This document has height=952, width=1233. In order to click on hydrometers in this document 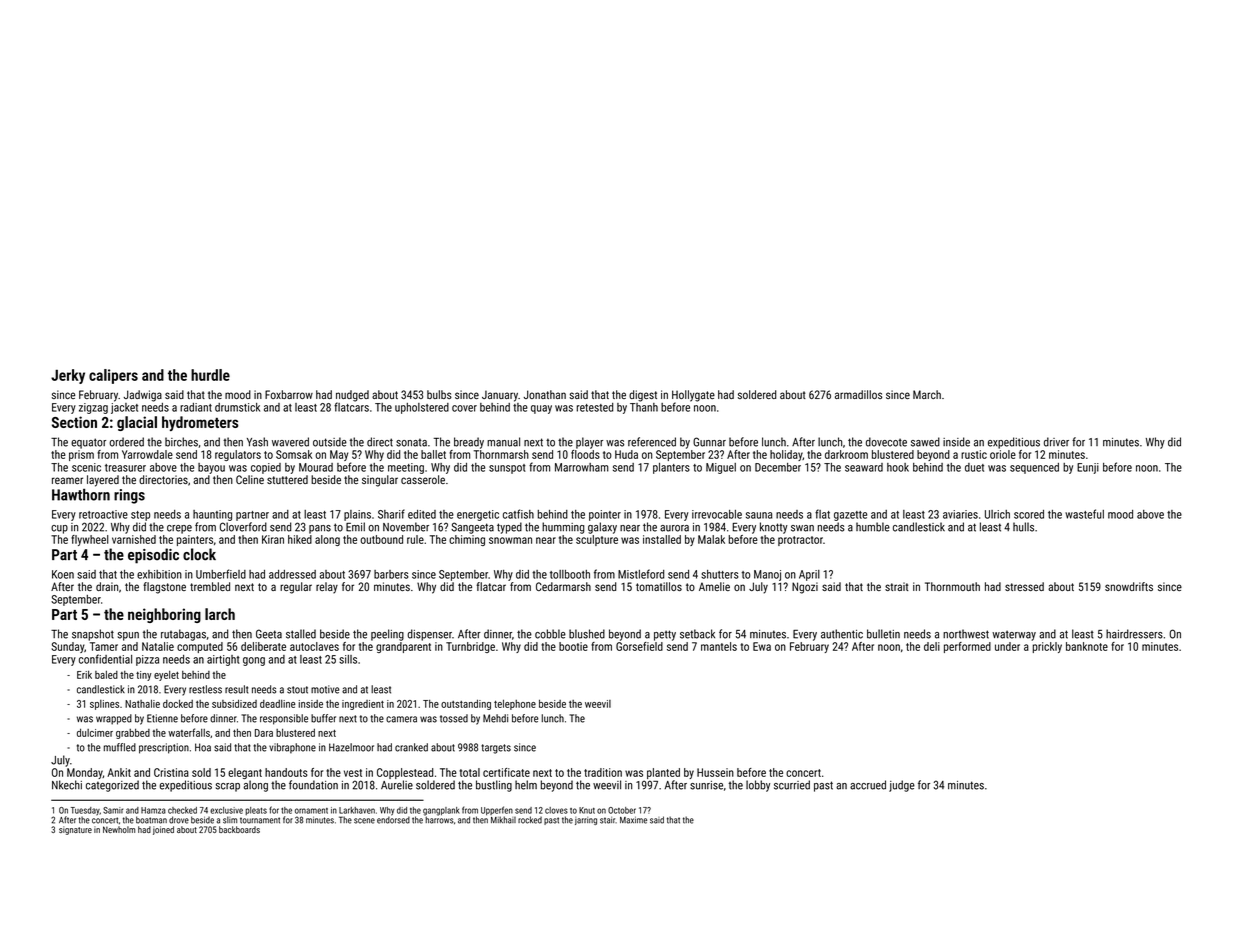, I will do `click(200, 423)`.
